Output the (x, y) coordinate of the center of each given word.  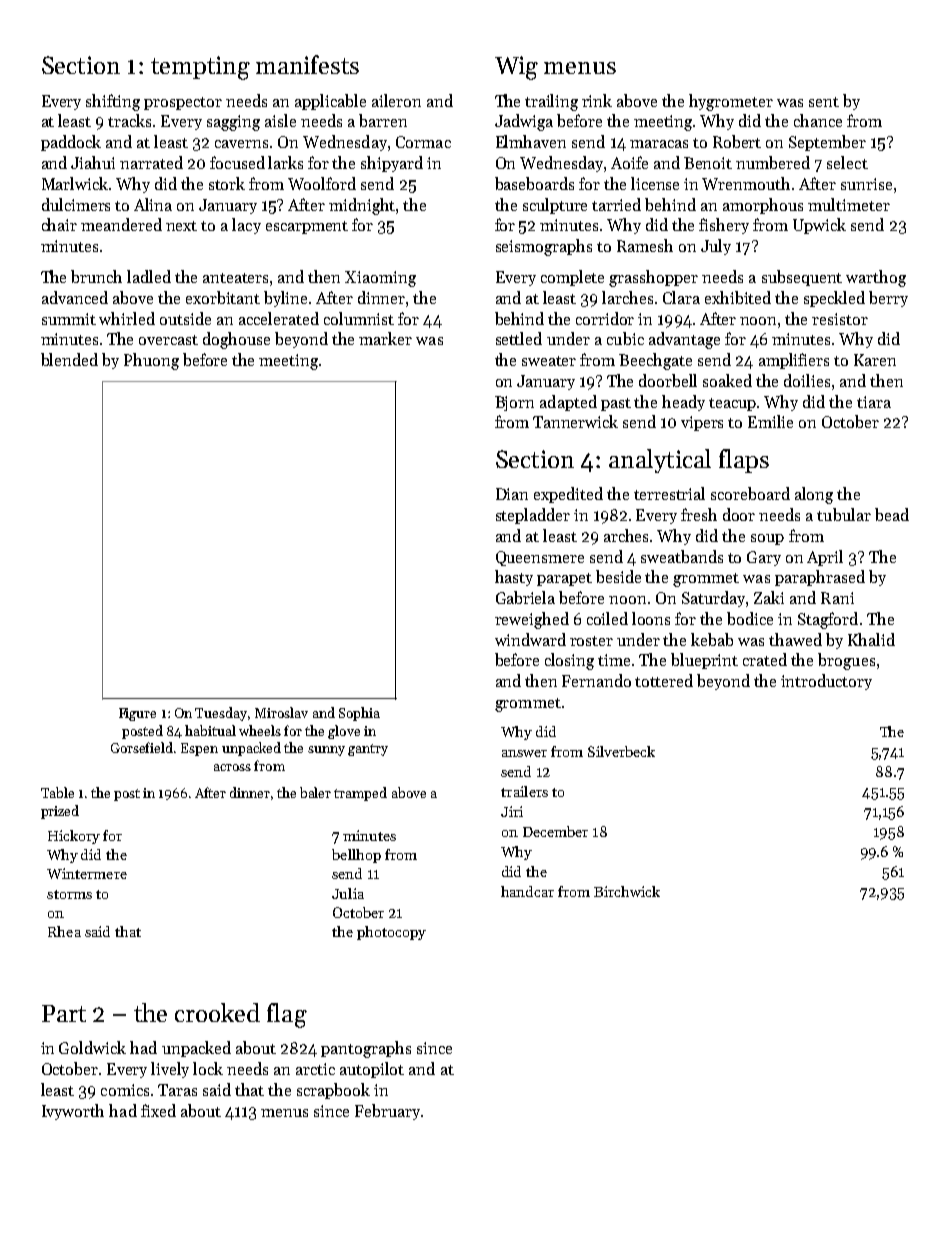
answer (524, 753)
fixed (158, 1110)
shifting (113, 102)
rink (597, 100)
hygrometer (731, 102)
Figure (137, 714)
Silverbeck (621, 751)
